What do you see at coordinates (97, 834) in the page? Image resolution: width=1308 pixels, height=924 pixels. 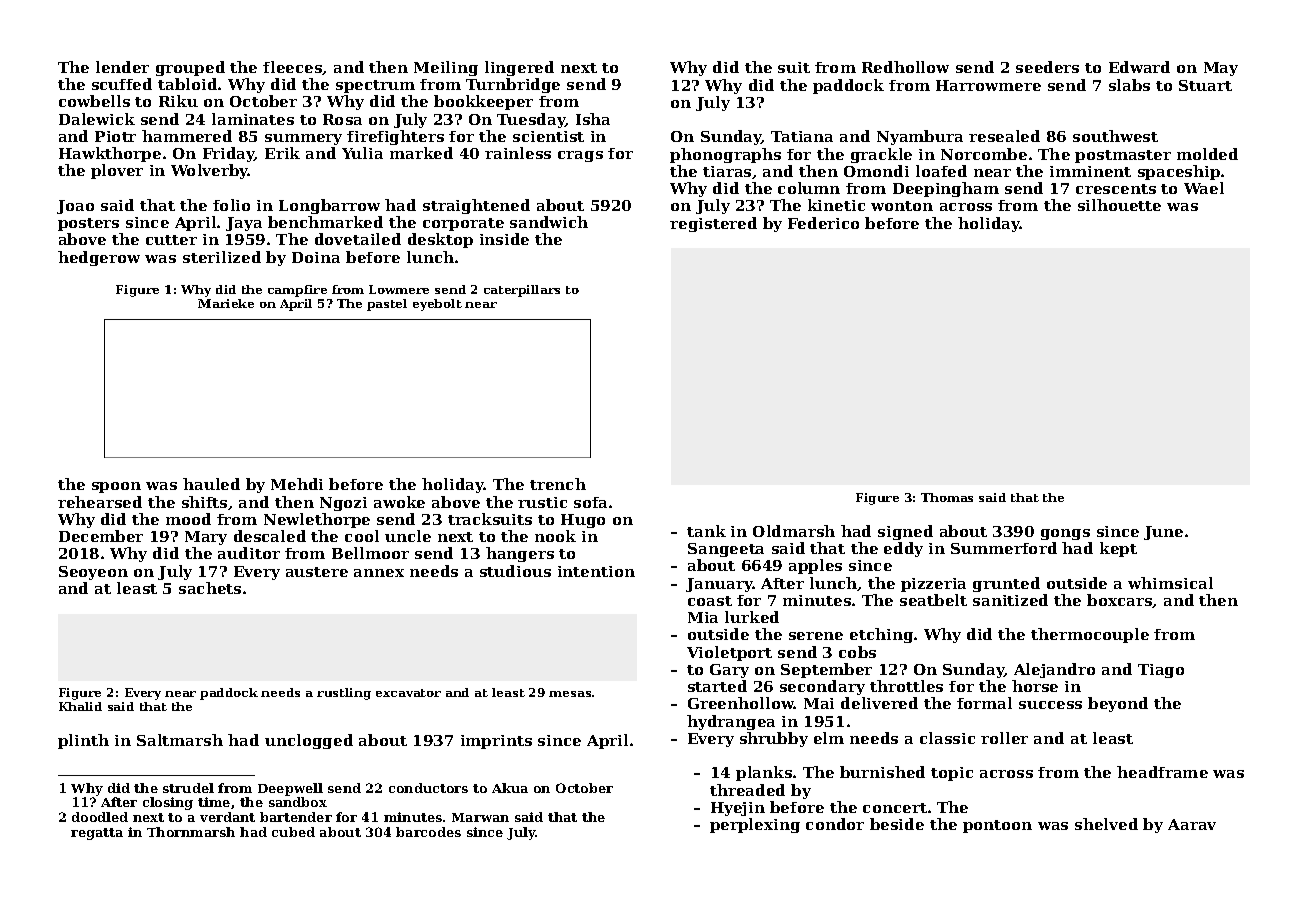 I see `regatta` at bounding box center [97, 834].
